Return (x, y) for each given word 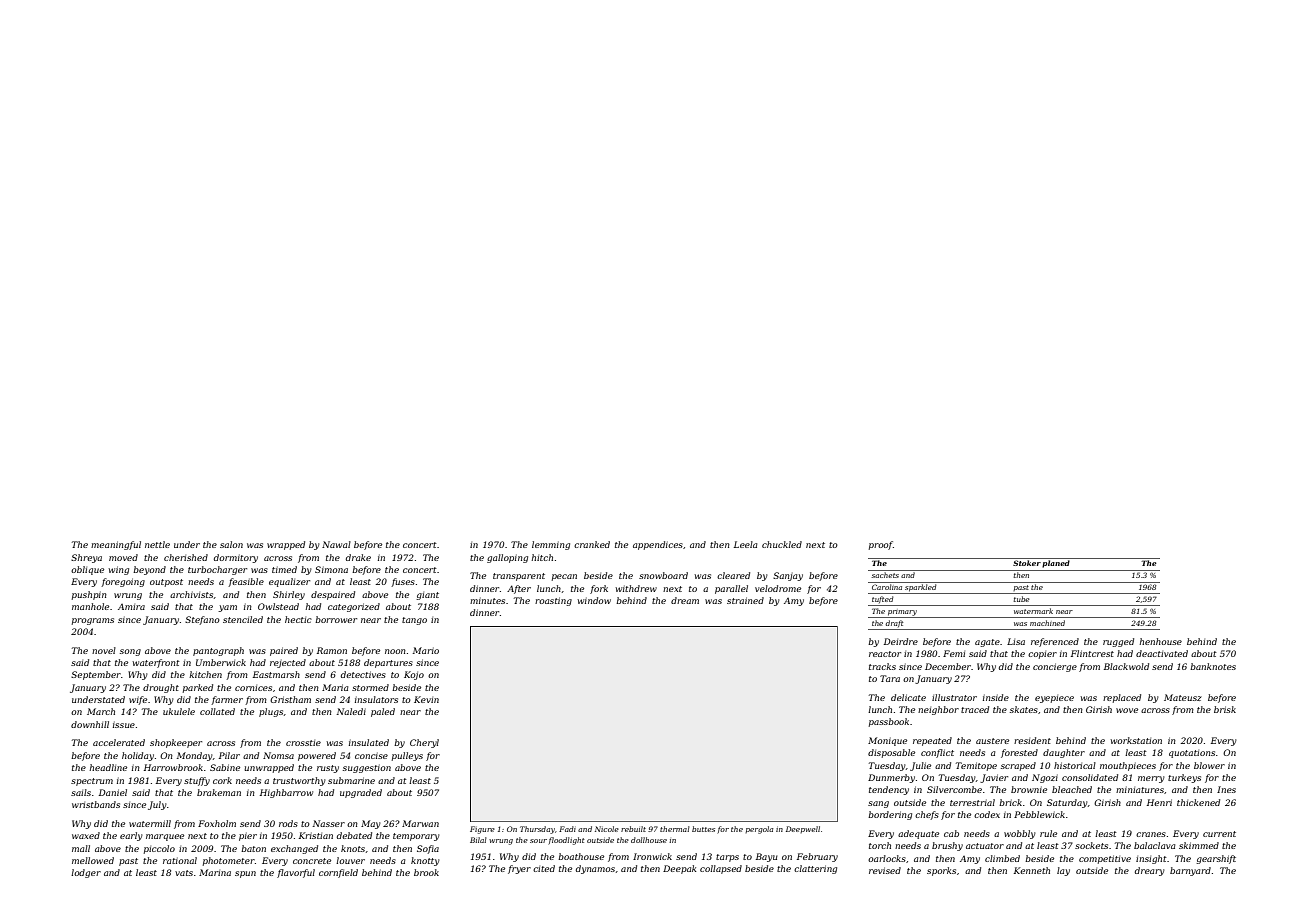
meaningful (116, 545)
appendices (658, 545)
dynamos (595, 869)
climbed (1002, 858)
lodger (86, 873)
